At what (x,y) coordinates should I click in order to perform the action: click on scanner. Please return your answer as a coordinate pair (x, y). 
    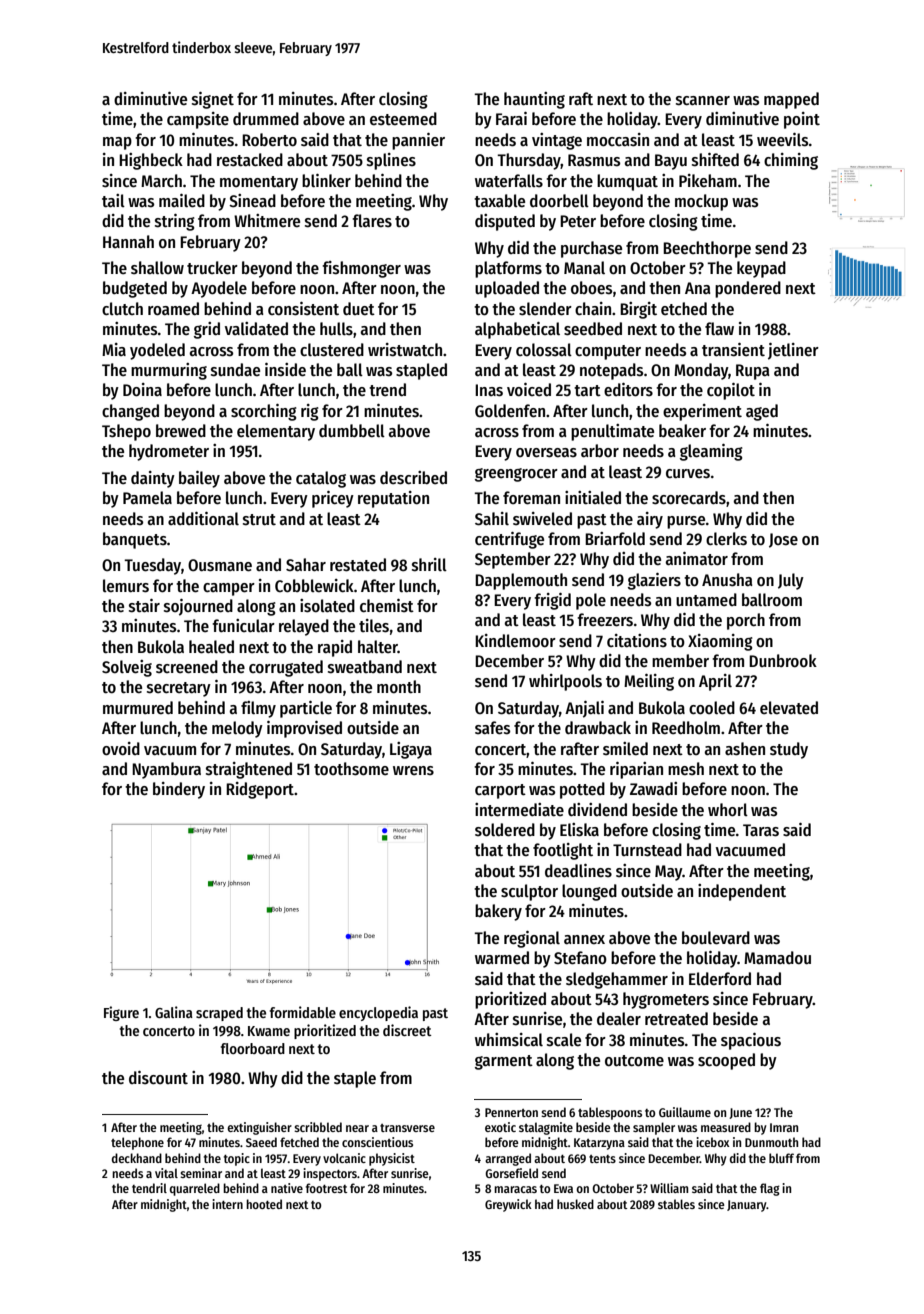
    Looking at the image, I should click on (703, 101).
